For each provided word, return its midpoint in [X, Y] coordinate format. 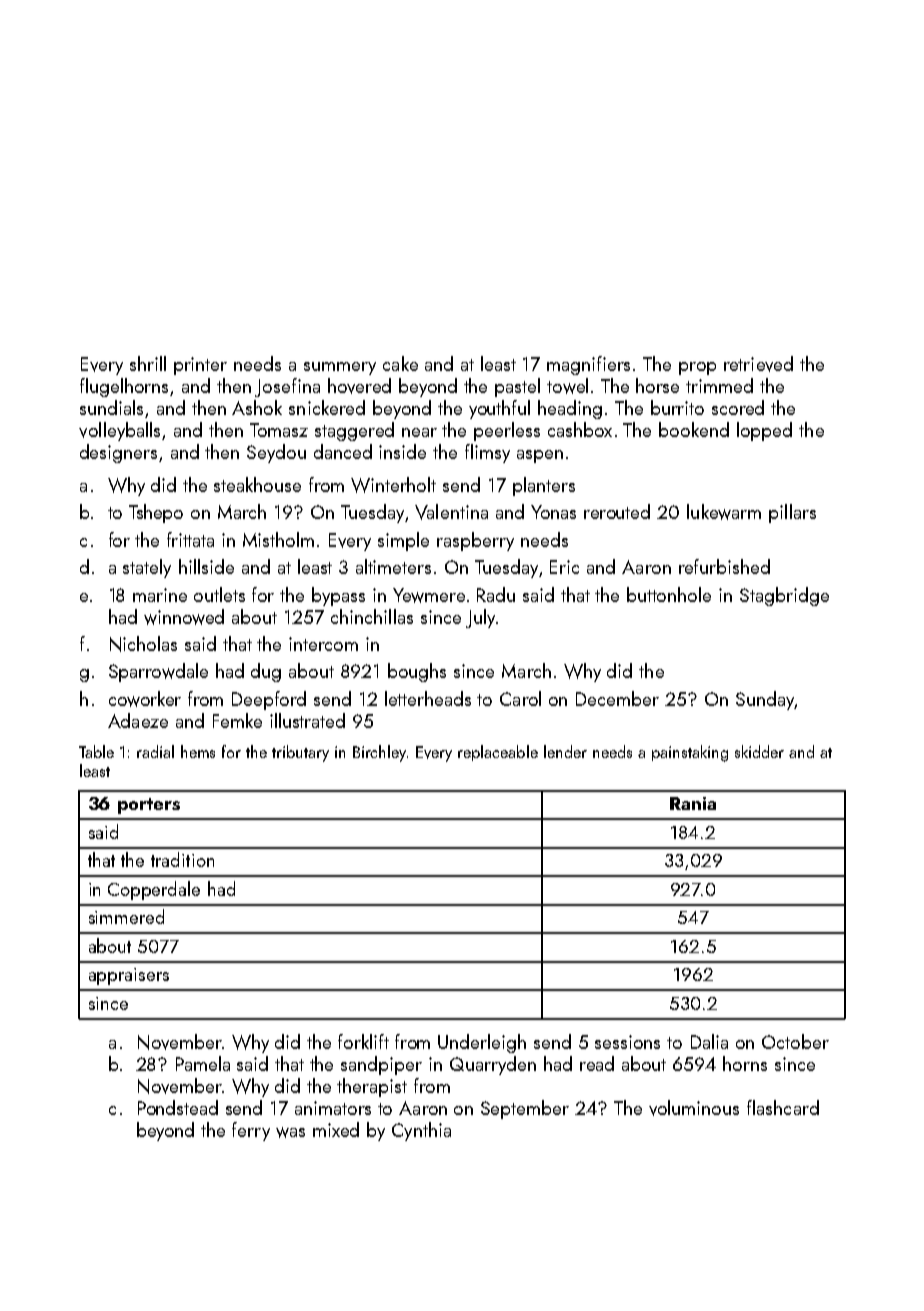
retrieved [758, 364]
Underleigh [482, 1043]
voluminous [694, 1108]
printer [200, 366]
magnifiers [588, 365]
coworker [145, 699]
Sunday [765, 700]
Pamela [203, 1063]
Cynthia [421, 1131]
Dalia [709, 1041]
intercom [323, 644]
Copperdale [154, 890]
